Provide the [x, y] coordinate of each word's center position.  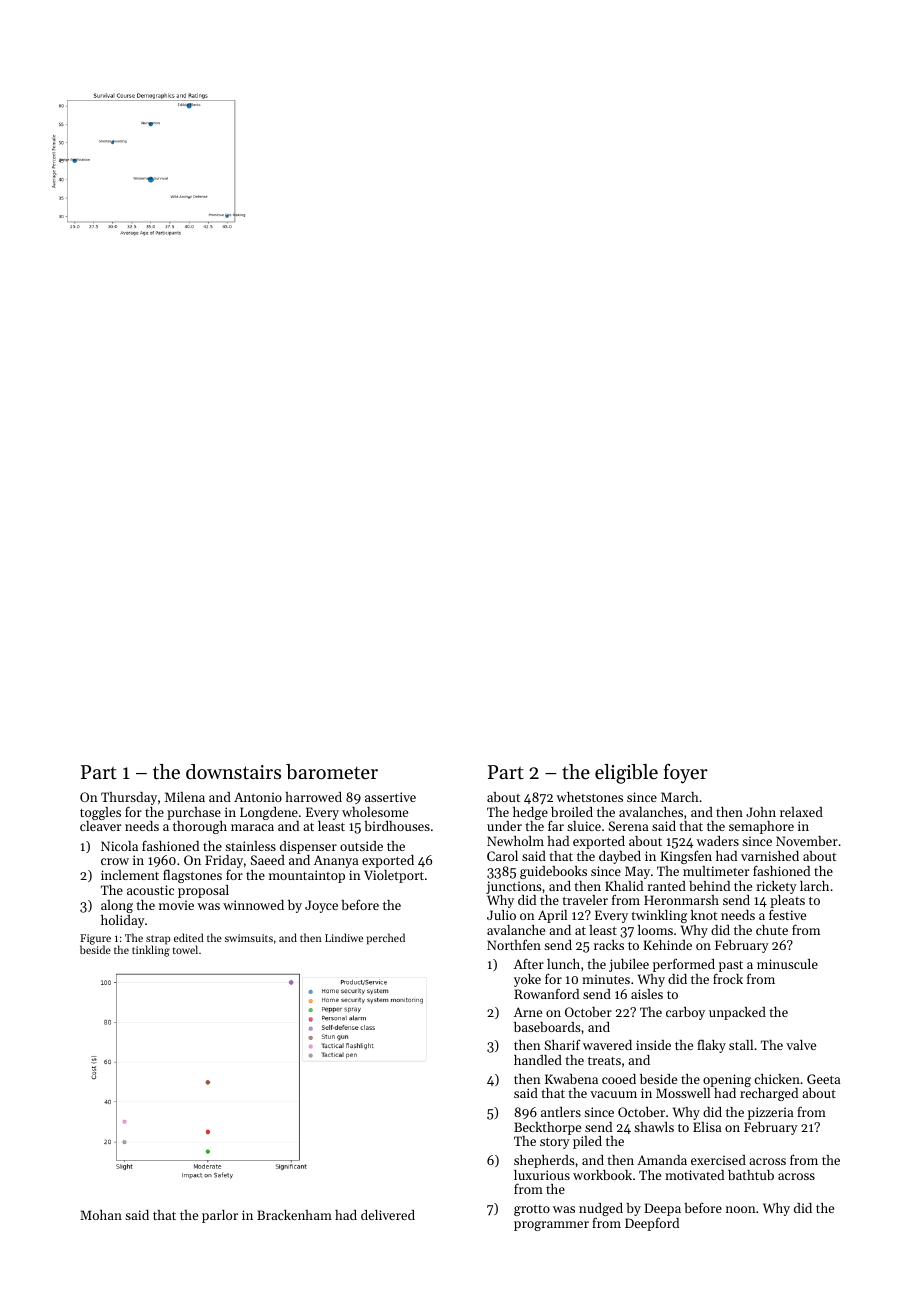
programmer [551, 1226]
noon [741, 1209]
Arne [528, 1012]
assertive [390, 797]
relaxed [801, 812]
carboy [685, 1013]
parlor [220, 1216]
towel [185, 949]
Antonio [258, 797]
